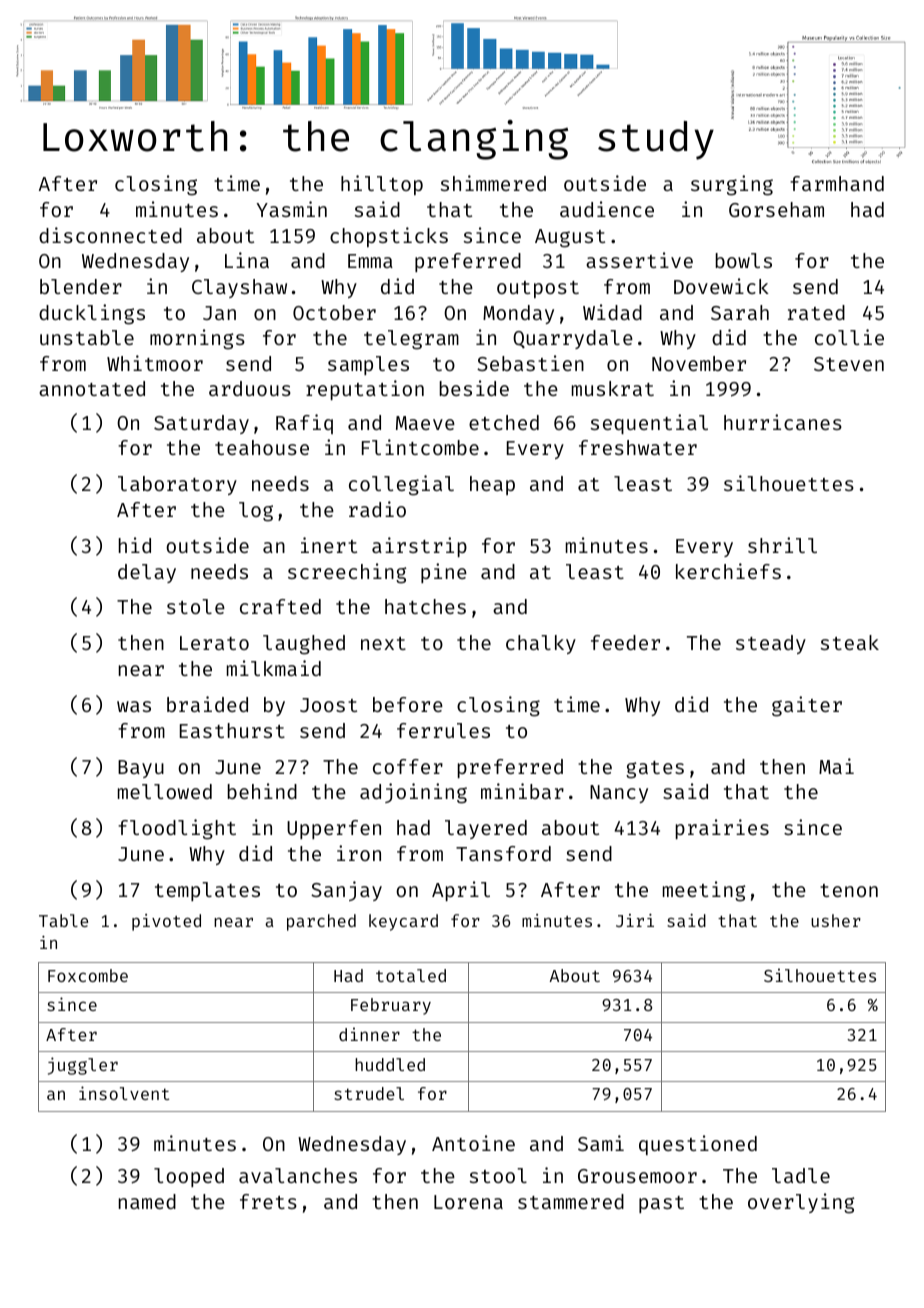 This image has height=1308, width=924. Describe the element at coordinates (571, 1201) in the image. I see `stammered` at that location.
